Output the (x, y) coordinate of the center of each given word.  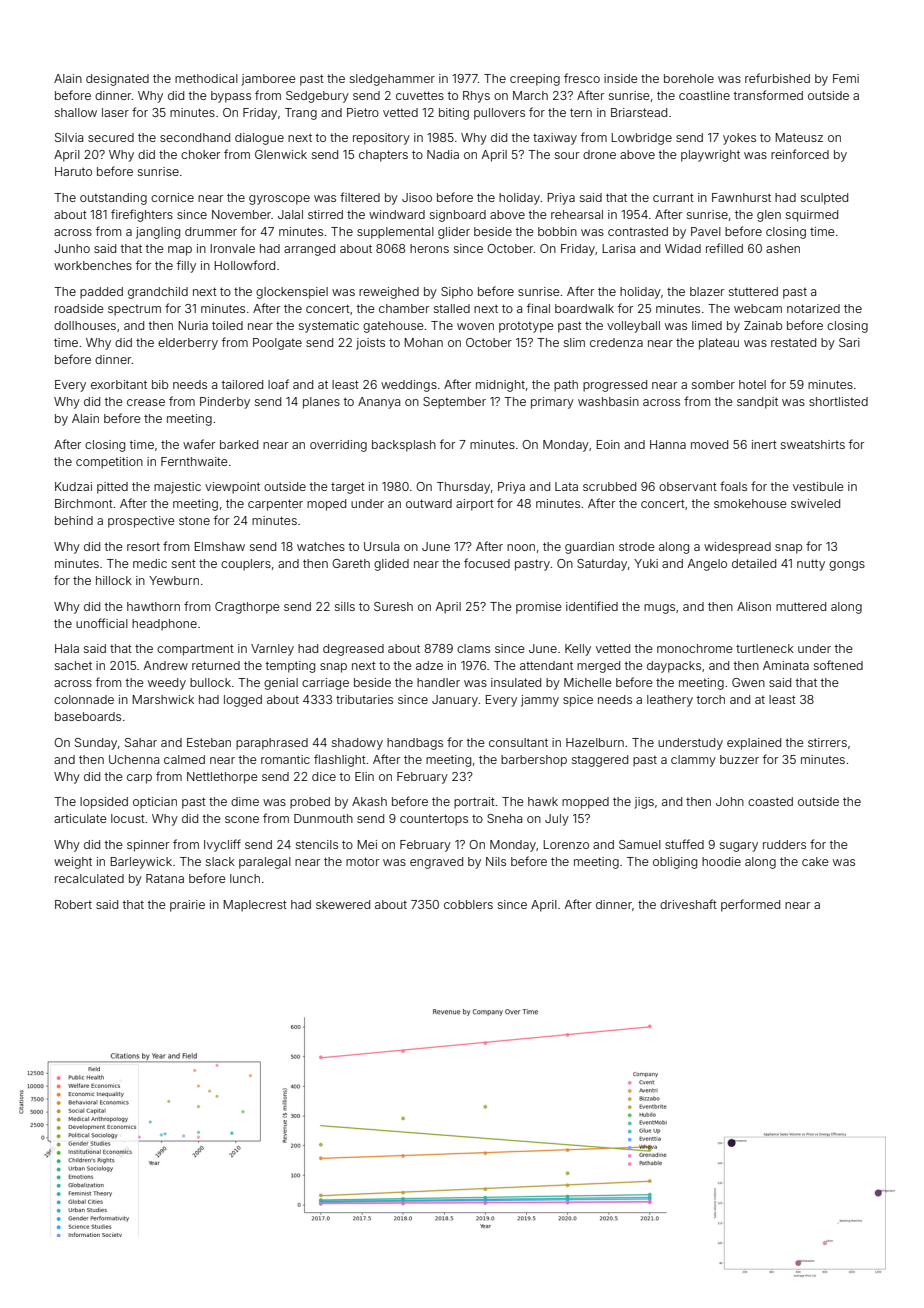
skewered (343, 904)
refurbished (777, 78)
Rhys (476, 97)
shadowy (357, 744)
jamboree (268, 80)
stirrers (827, 742)
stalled (452, 308)
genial (281, 684)
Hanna (668, 444)
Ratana (165, 878)
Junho (72, 248)
